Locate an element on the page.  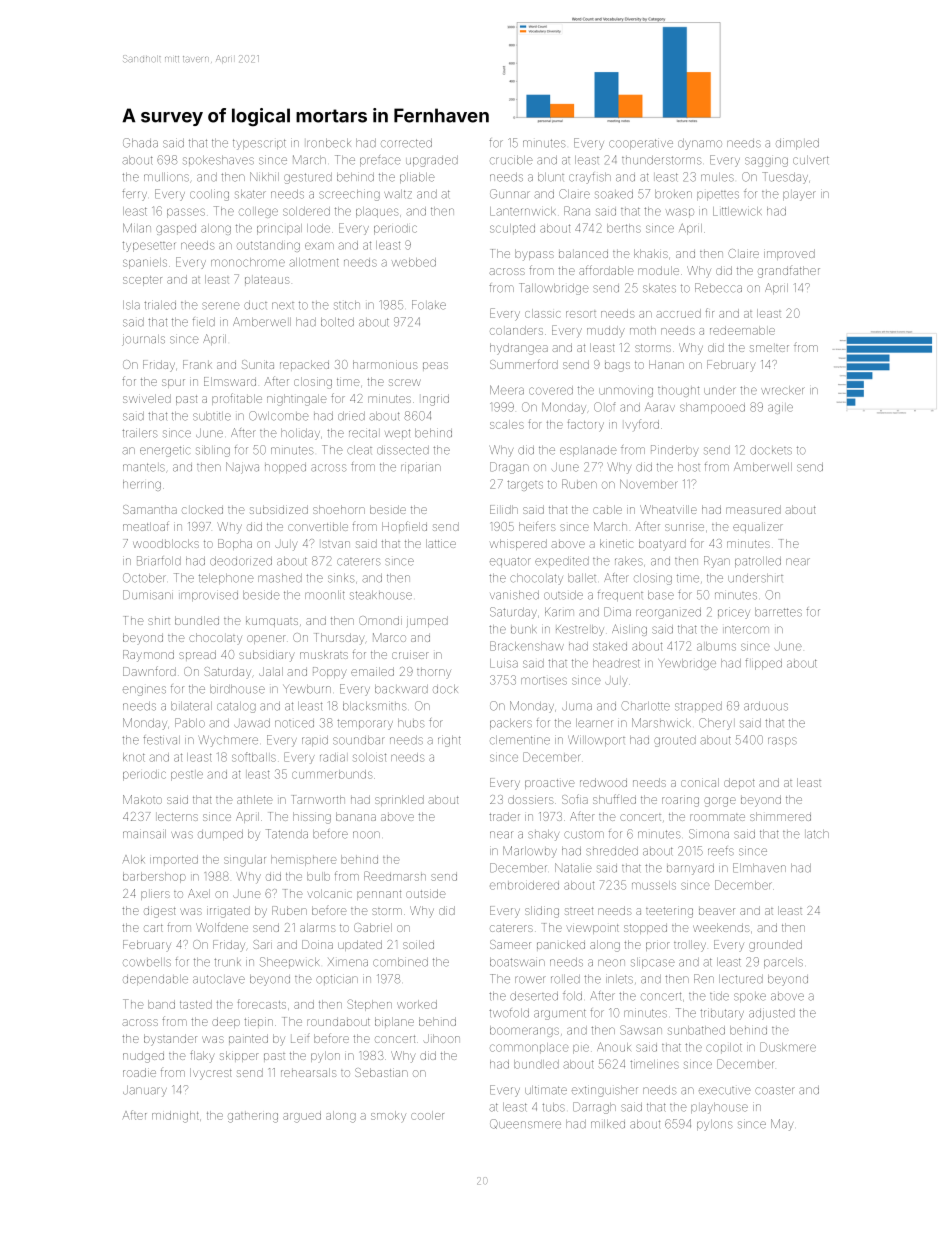
Dumisani is located at coordinates (148, 595).
